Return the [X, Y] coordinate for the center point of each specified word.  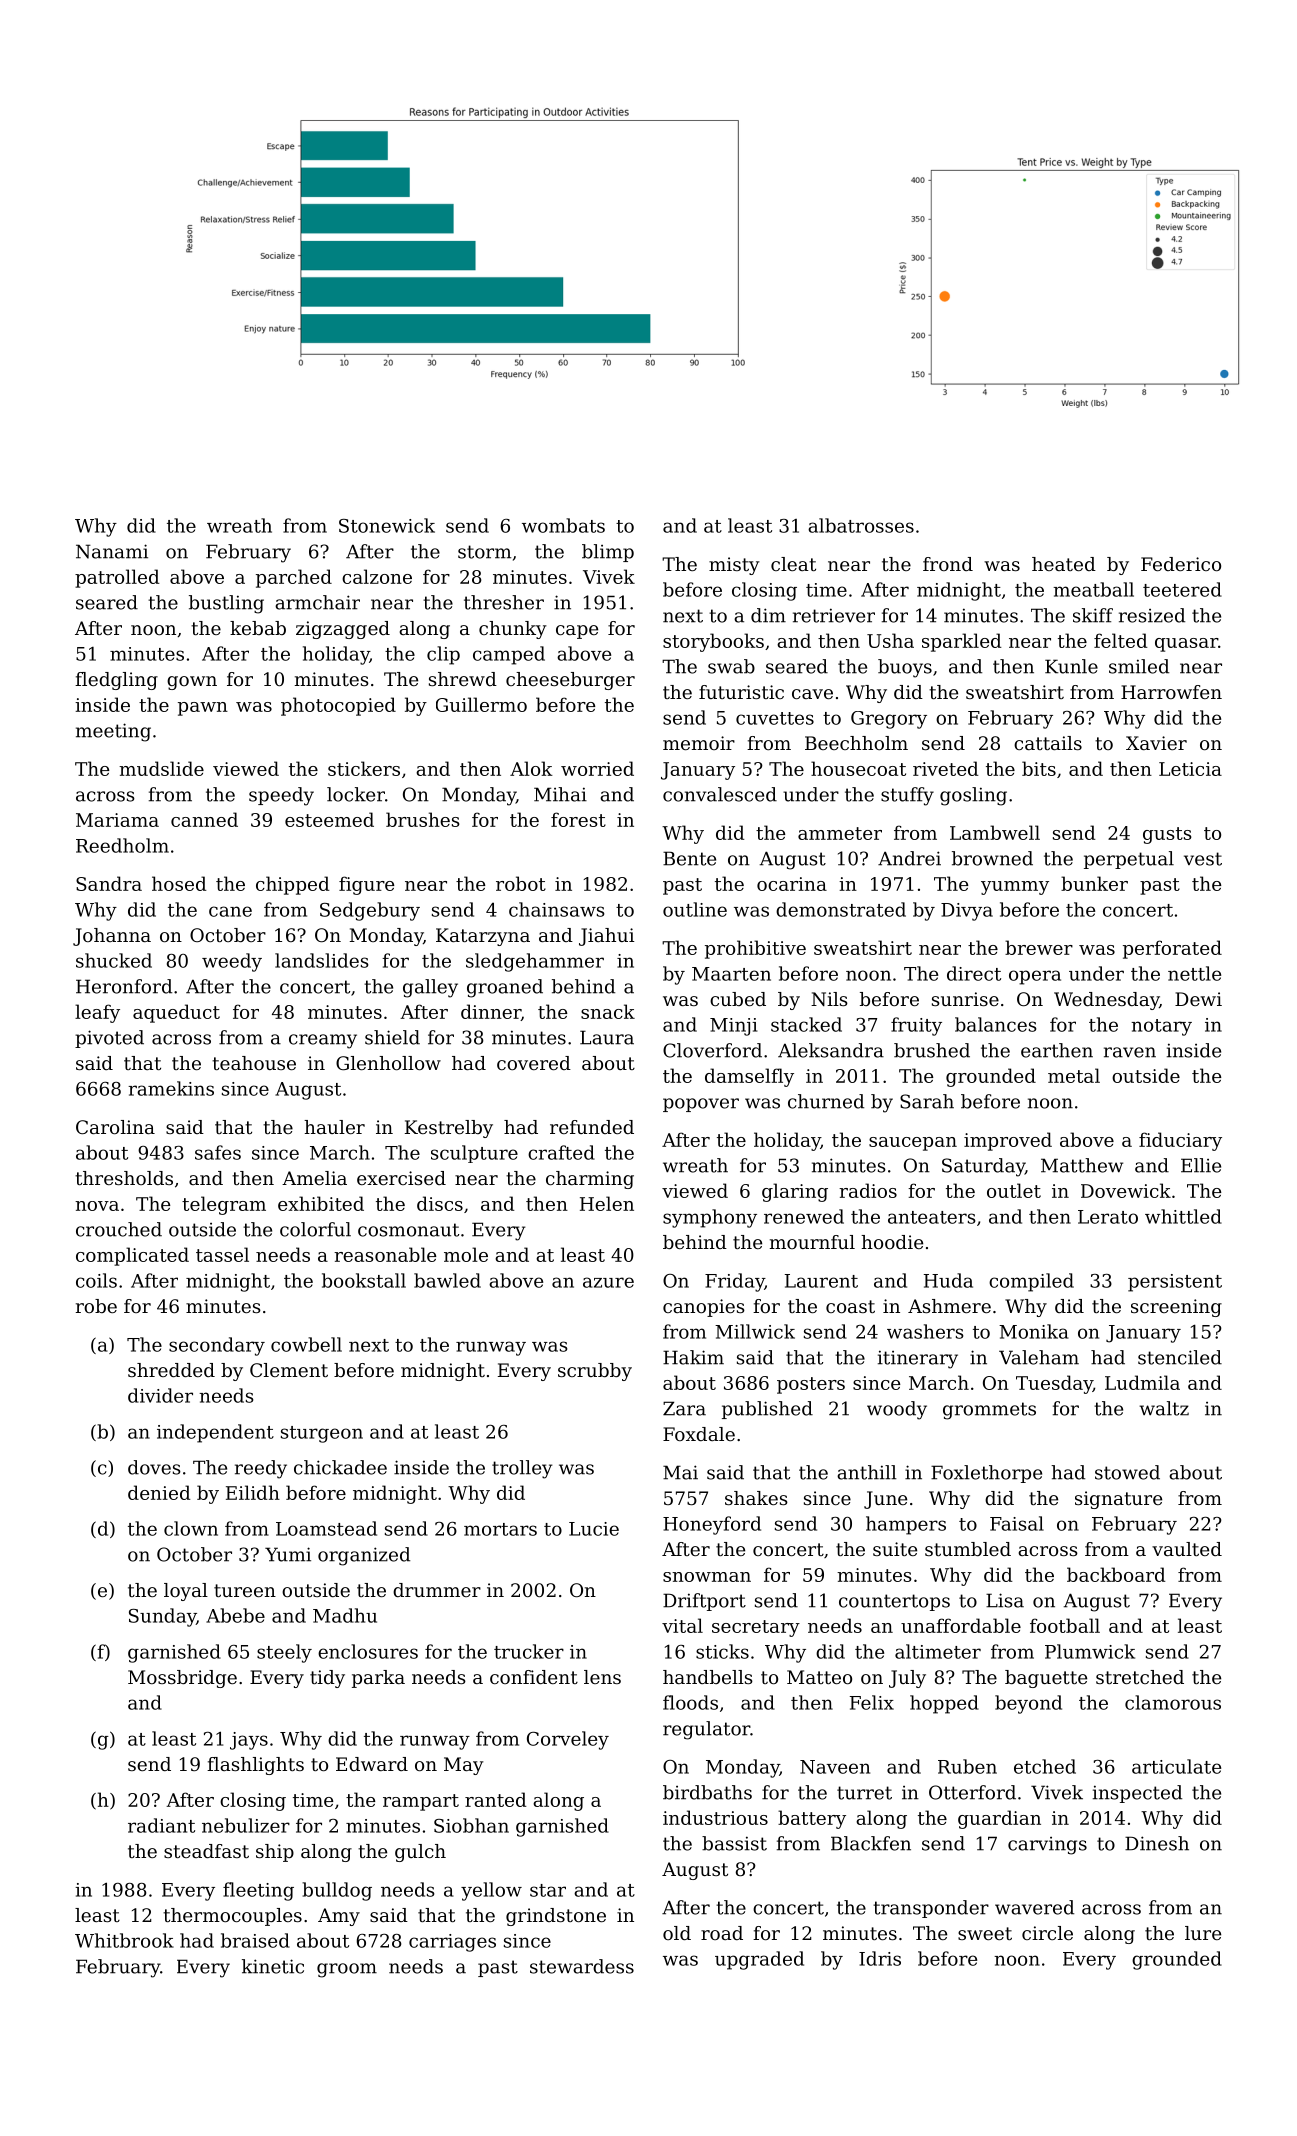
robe [96, 1306]
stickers [364, 768]
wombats [563, 525]
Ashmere [949, 1306]
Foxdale [699, 1434]
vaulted [1187, 1549]
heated [1064, 564]
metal [1074, 1075]
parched [294, 578]
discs [440, 1203]
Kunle [1071, 666]
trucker [529, 1651]
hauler [334, 1127]
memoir [699, 743]
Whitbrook [124, 1940]
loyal [186, 1592]
